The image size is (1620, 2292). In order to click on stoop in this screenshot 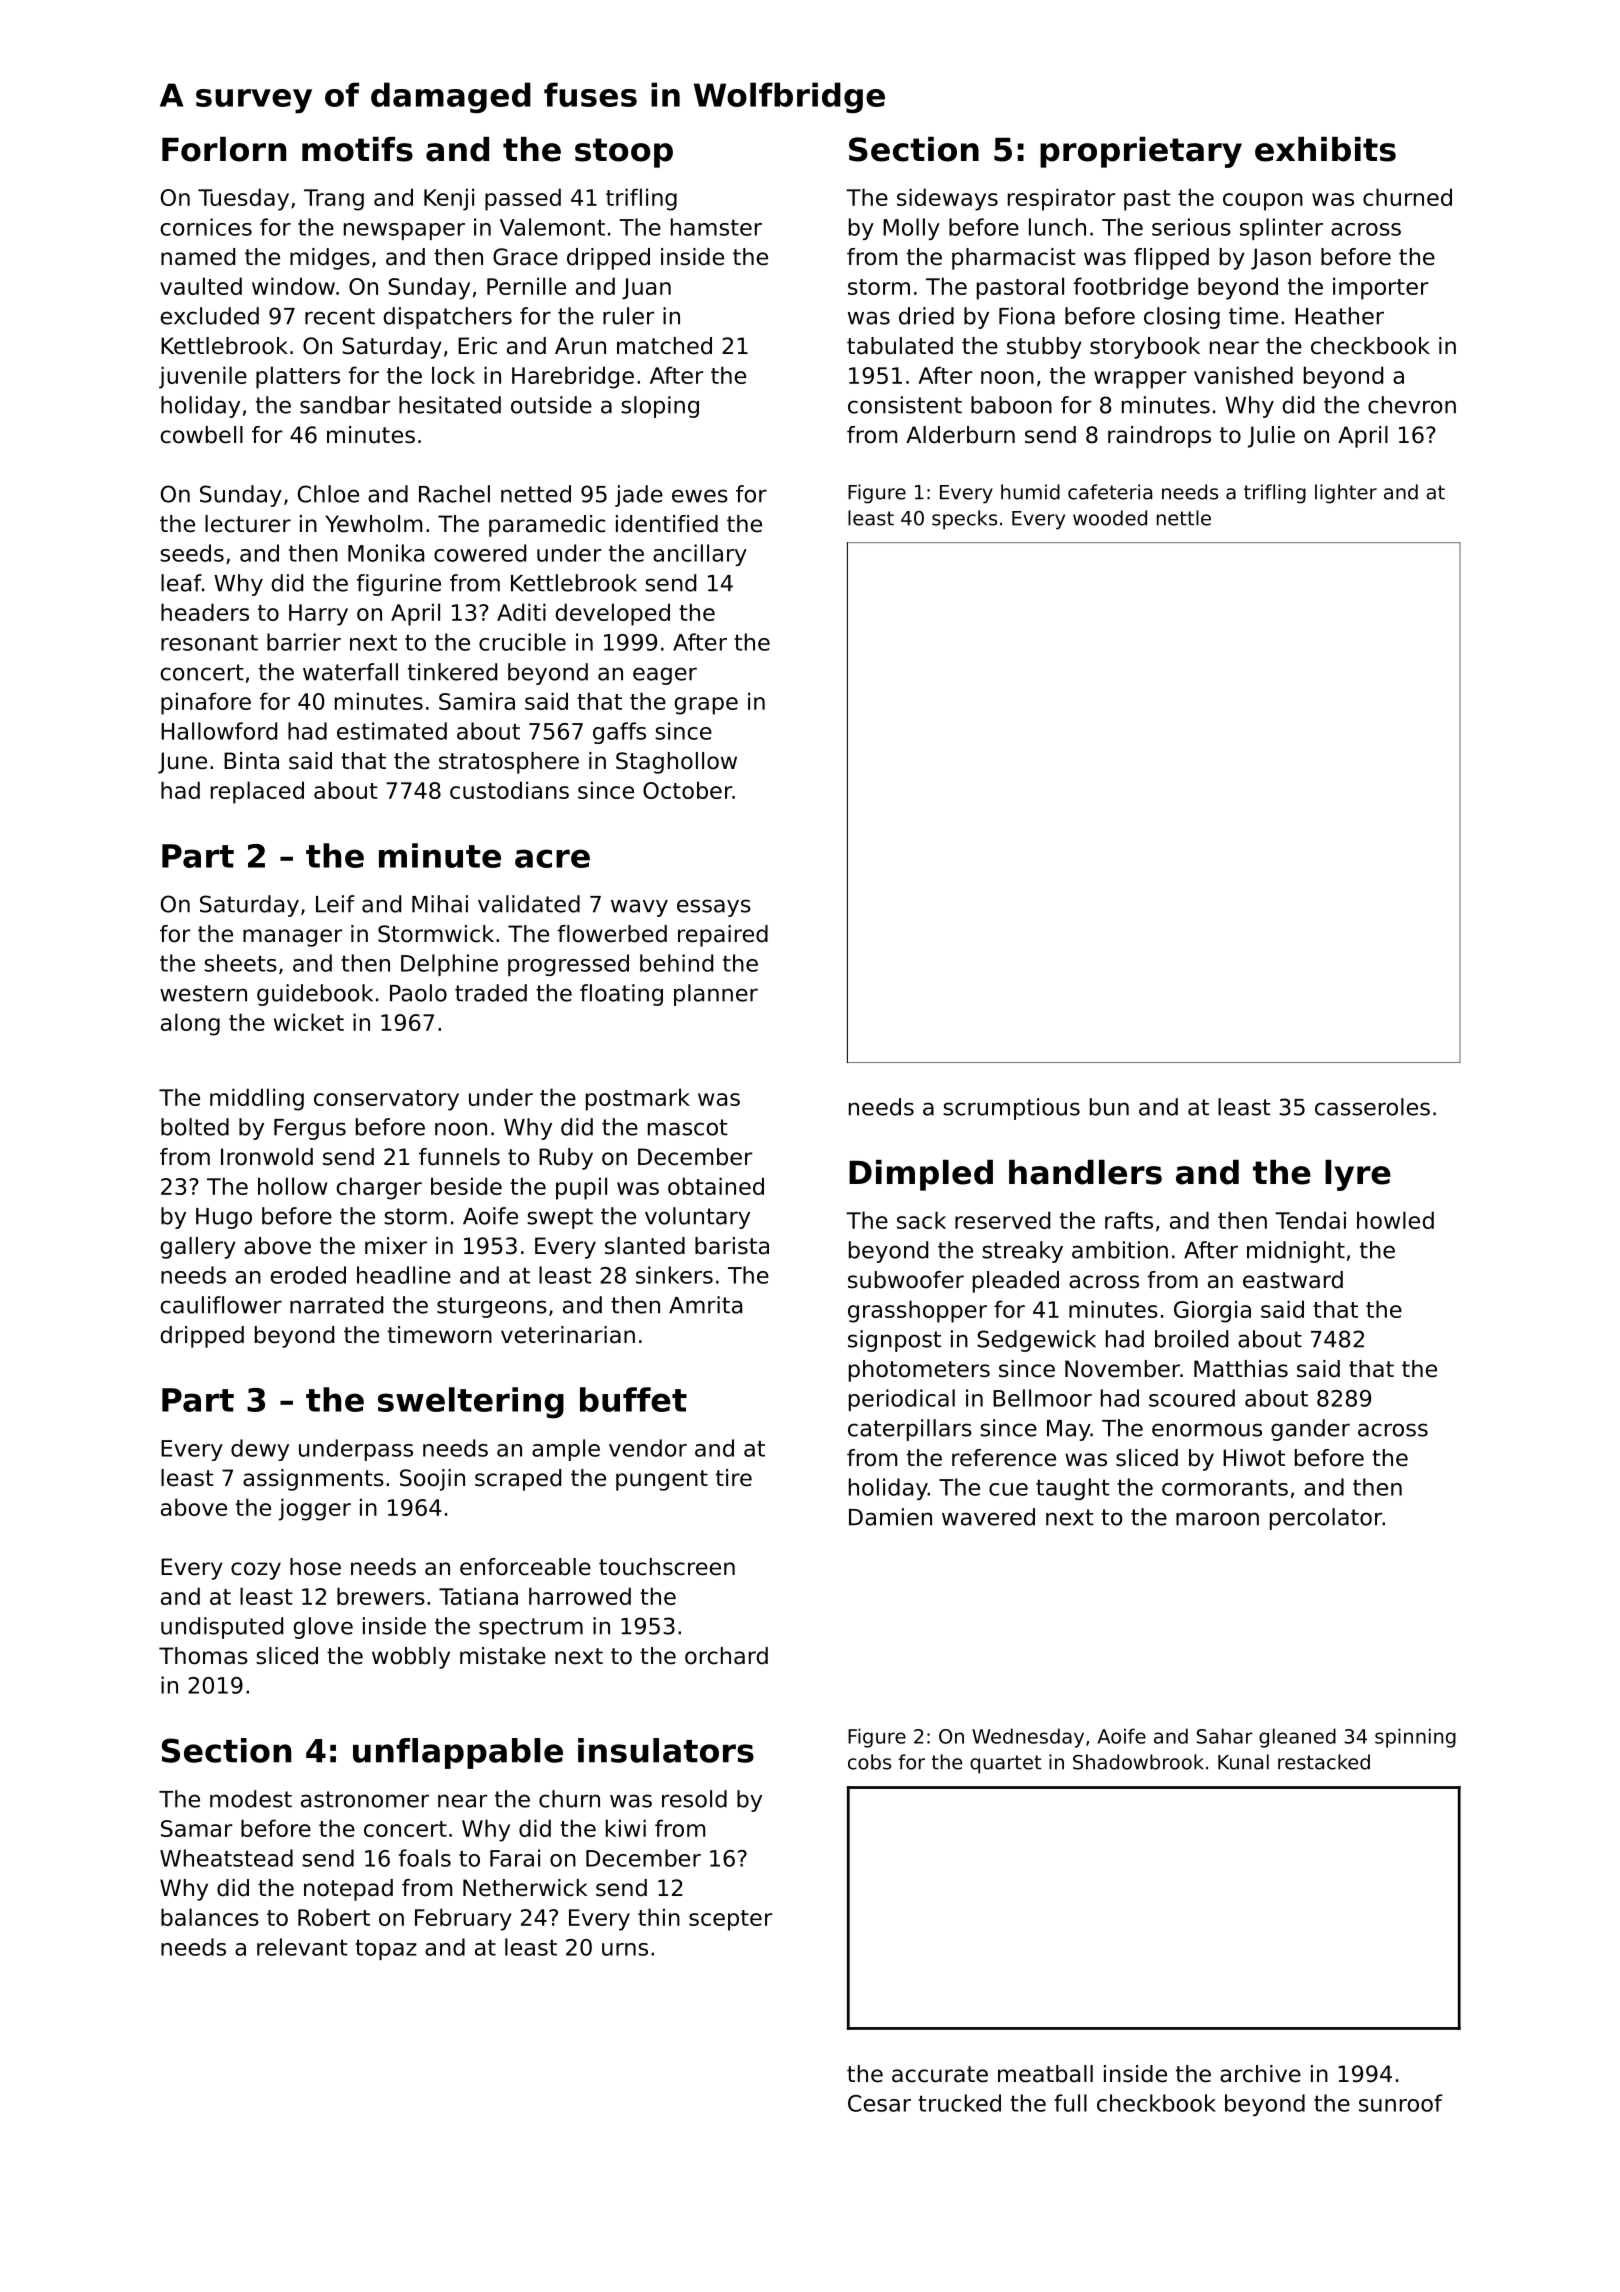, I will do `click(624, 153)`.
